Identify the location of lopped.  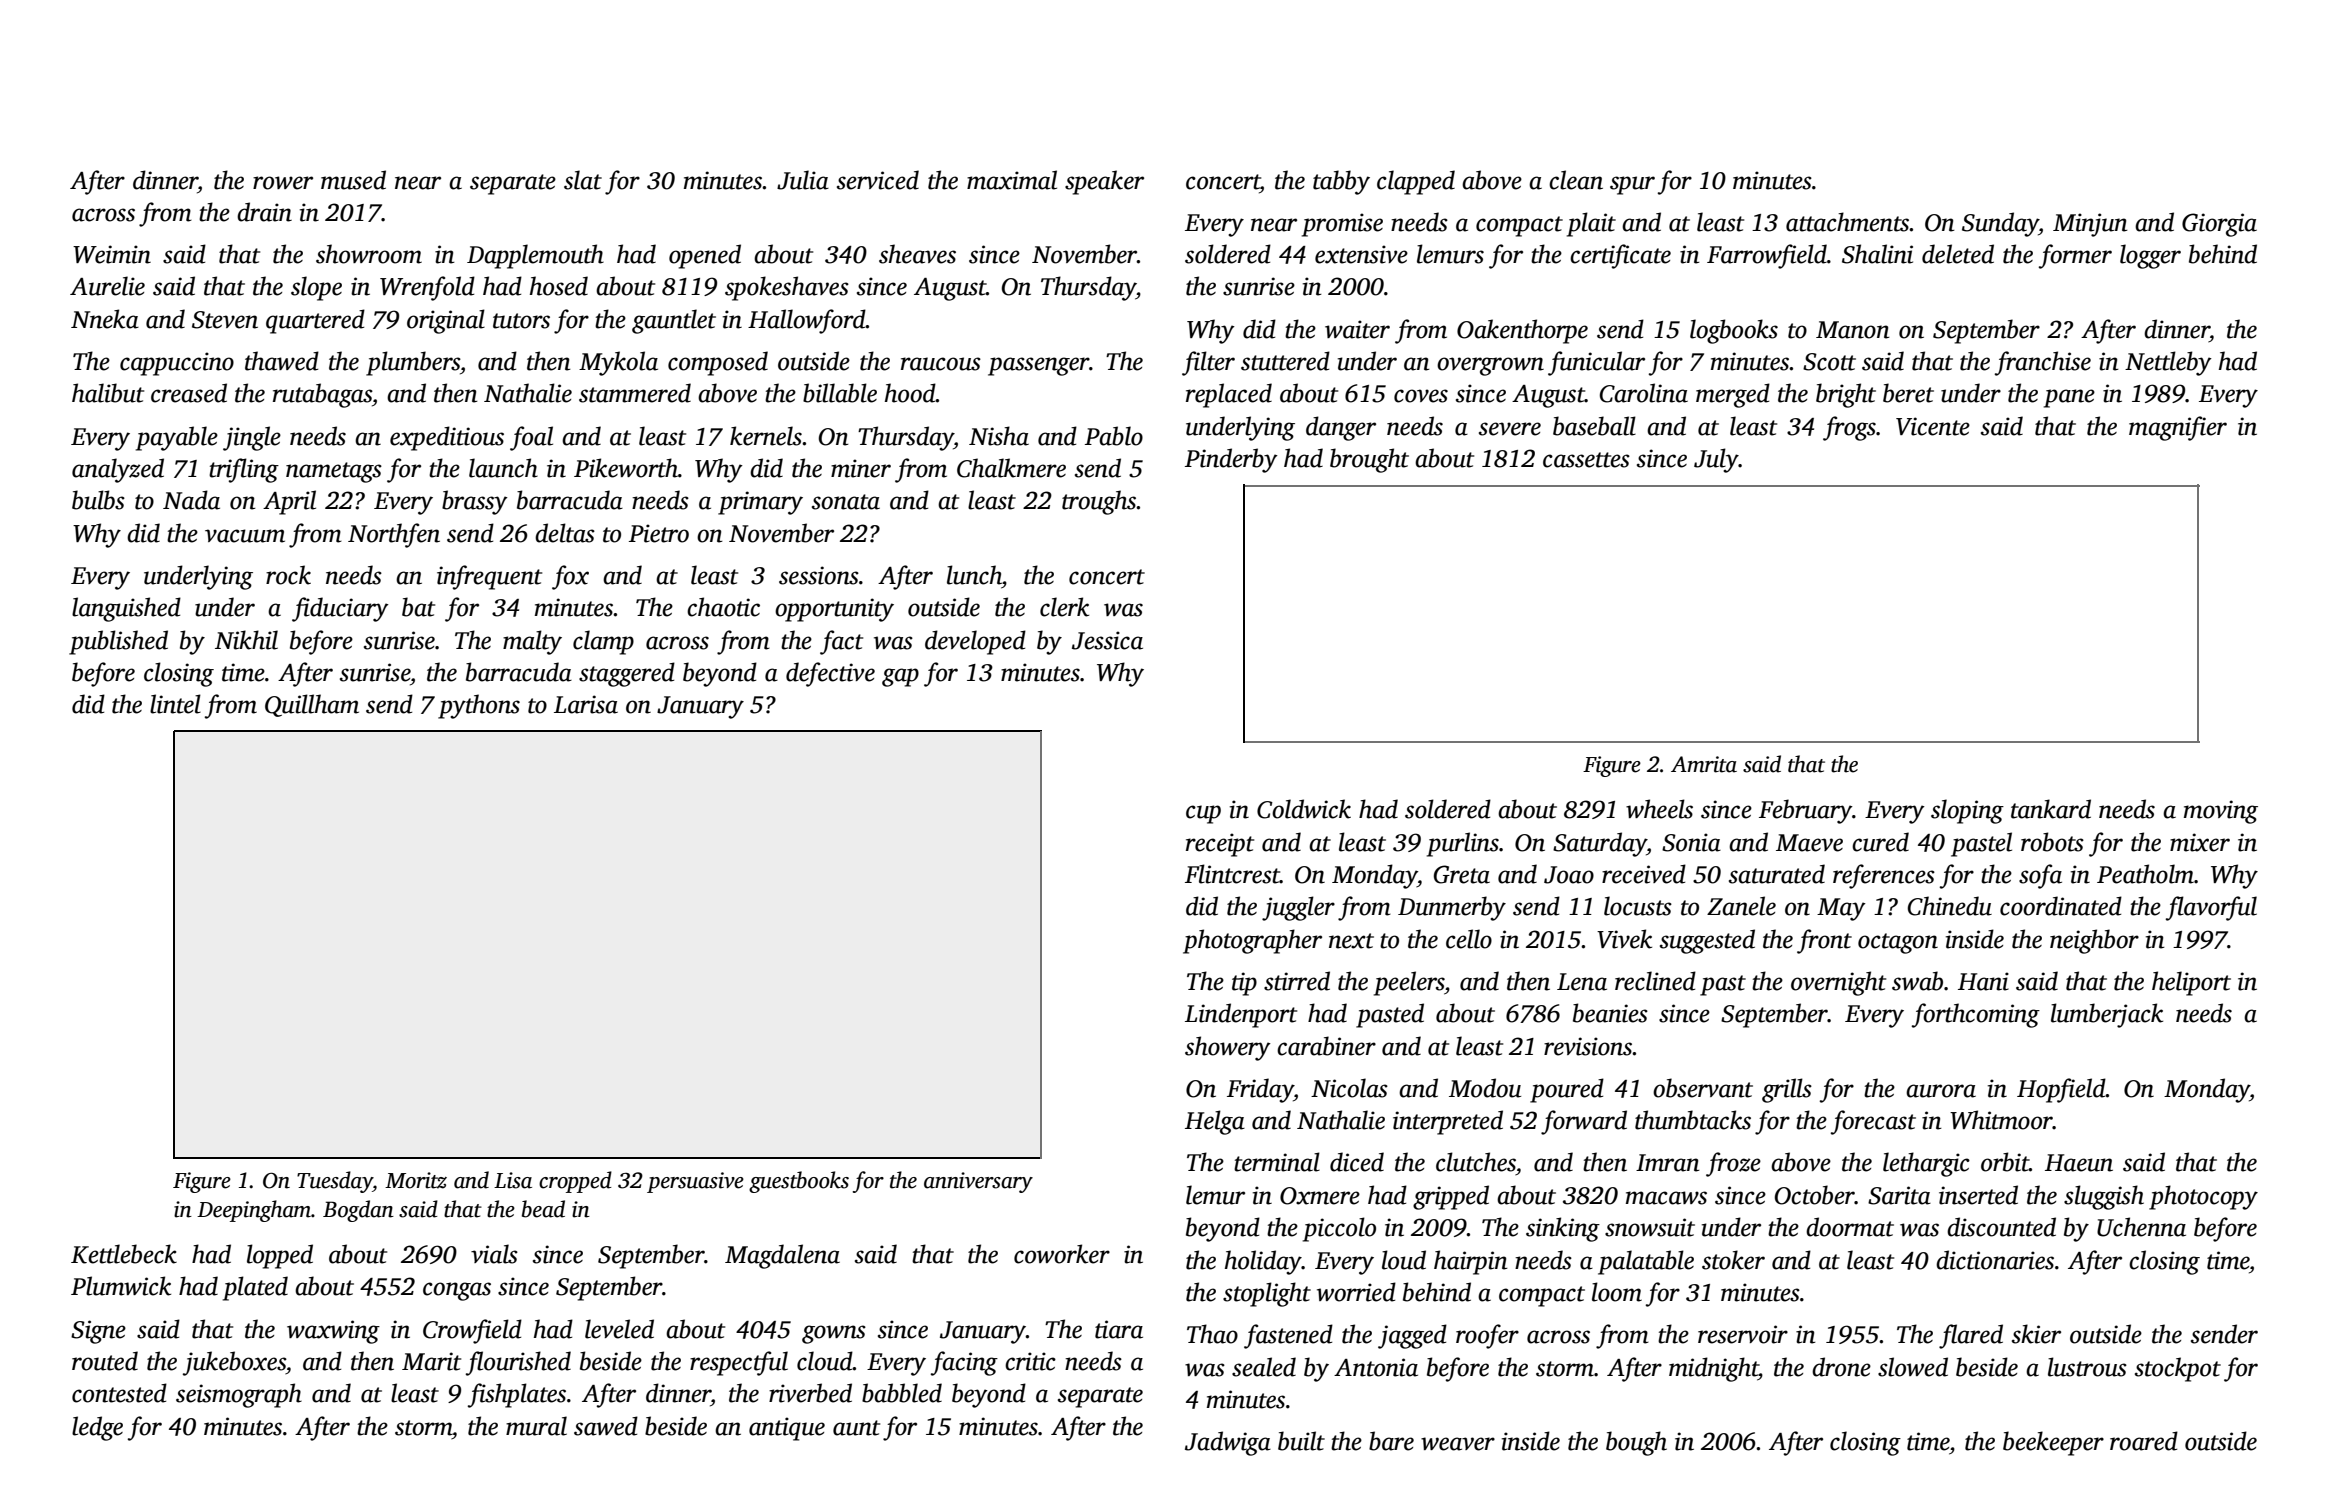
(280, 1256).
